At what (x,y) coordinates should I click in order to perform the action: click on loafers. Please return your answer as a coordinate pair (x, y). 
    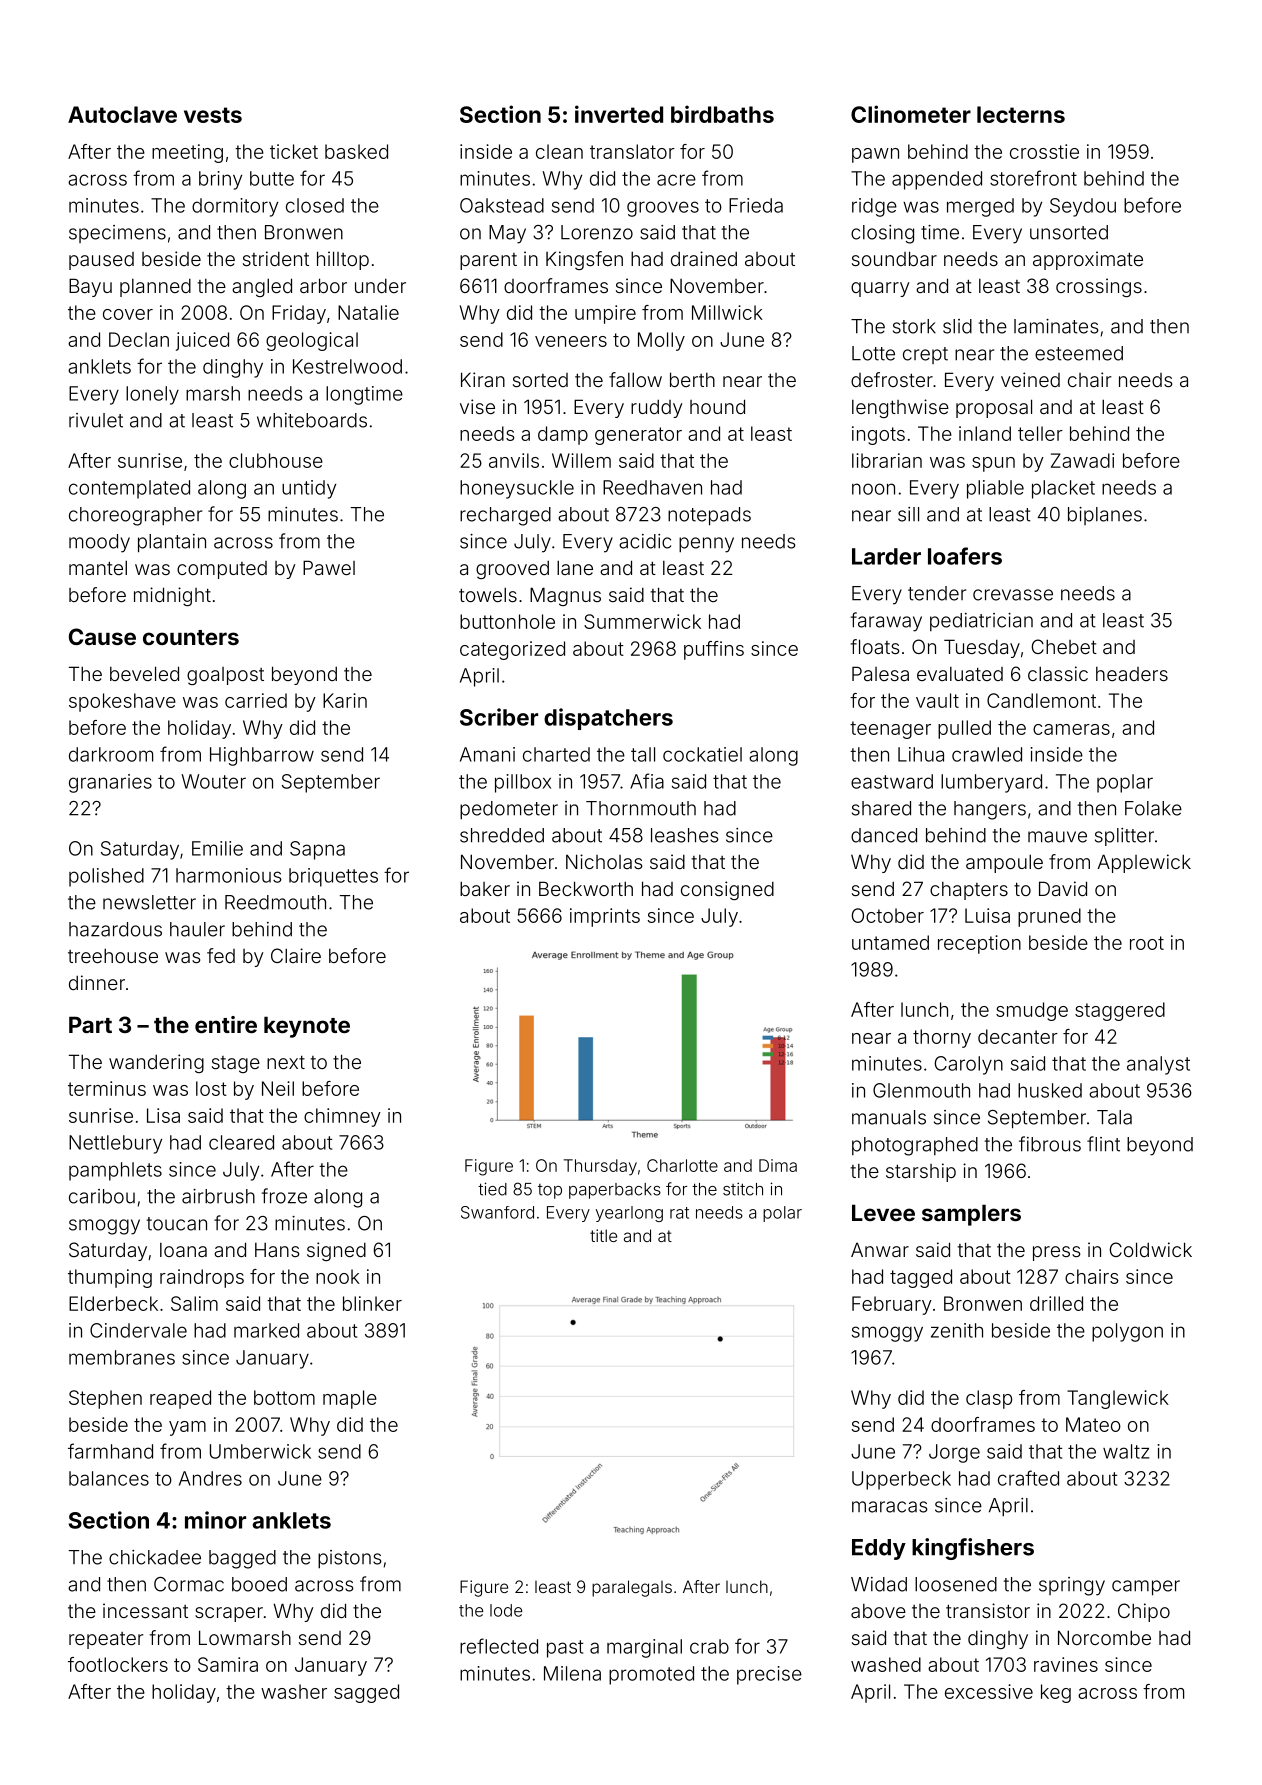
    Looking at the image, I should click on (965, 556).
